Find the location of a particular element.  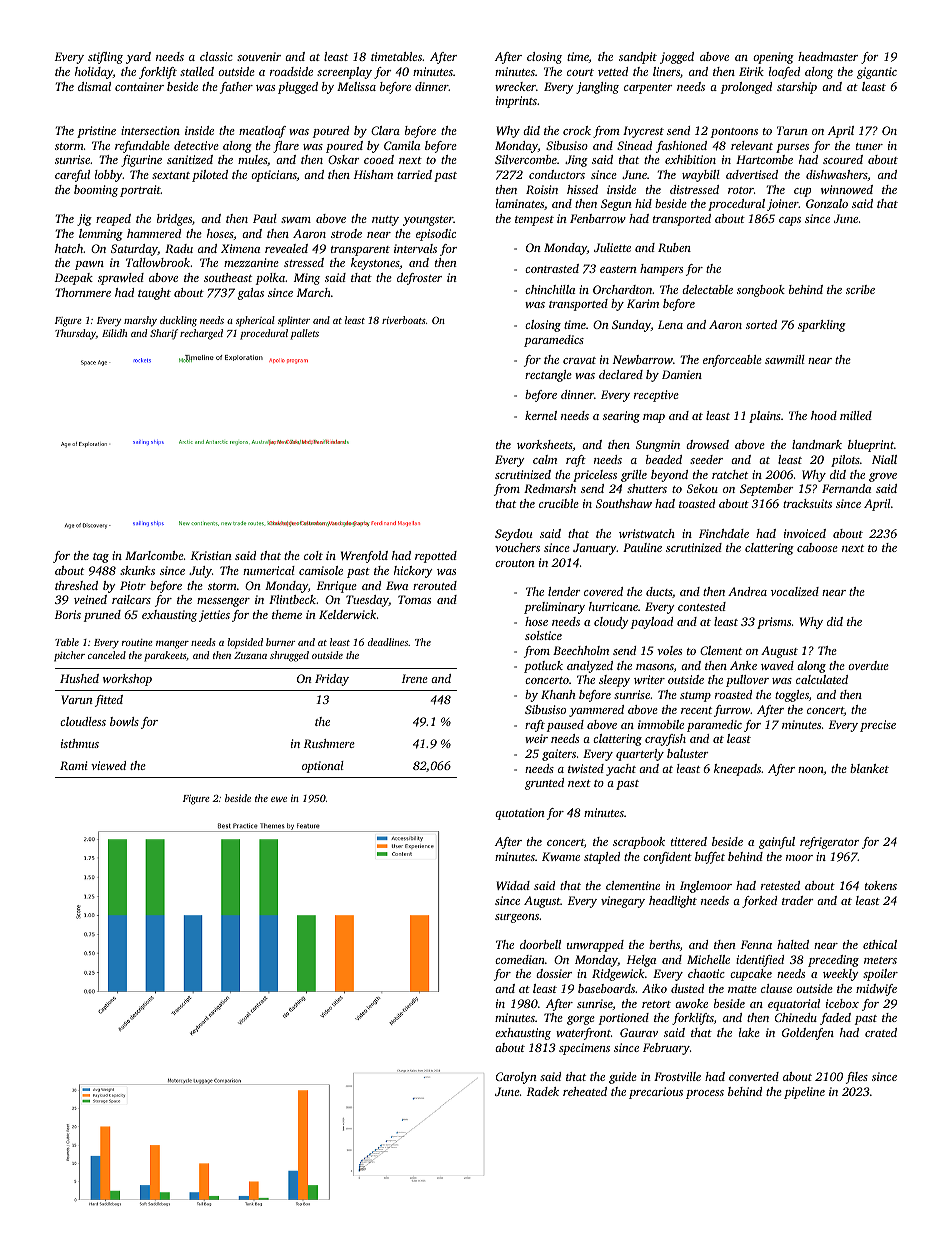

gigantic is located at coordinates (877, 73).
